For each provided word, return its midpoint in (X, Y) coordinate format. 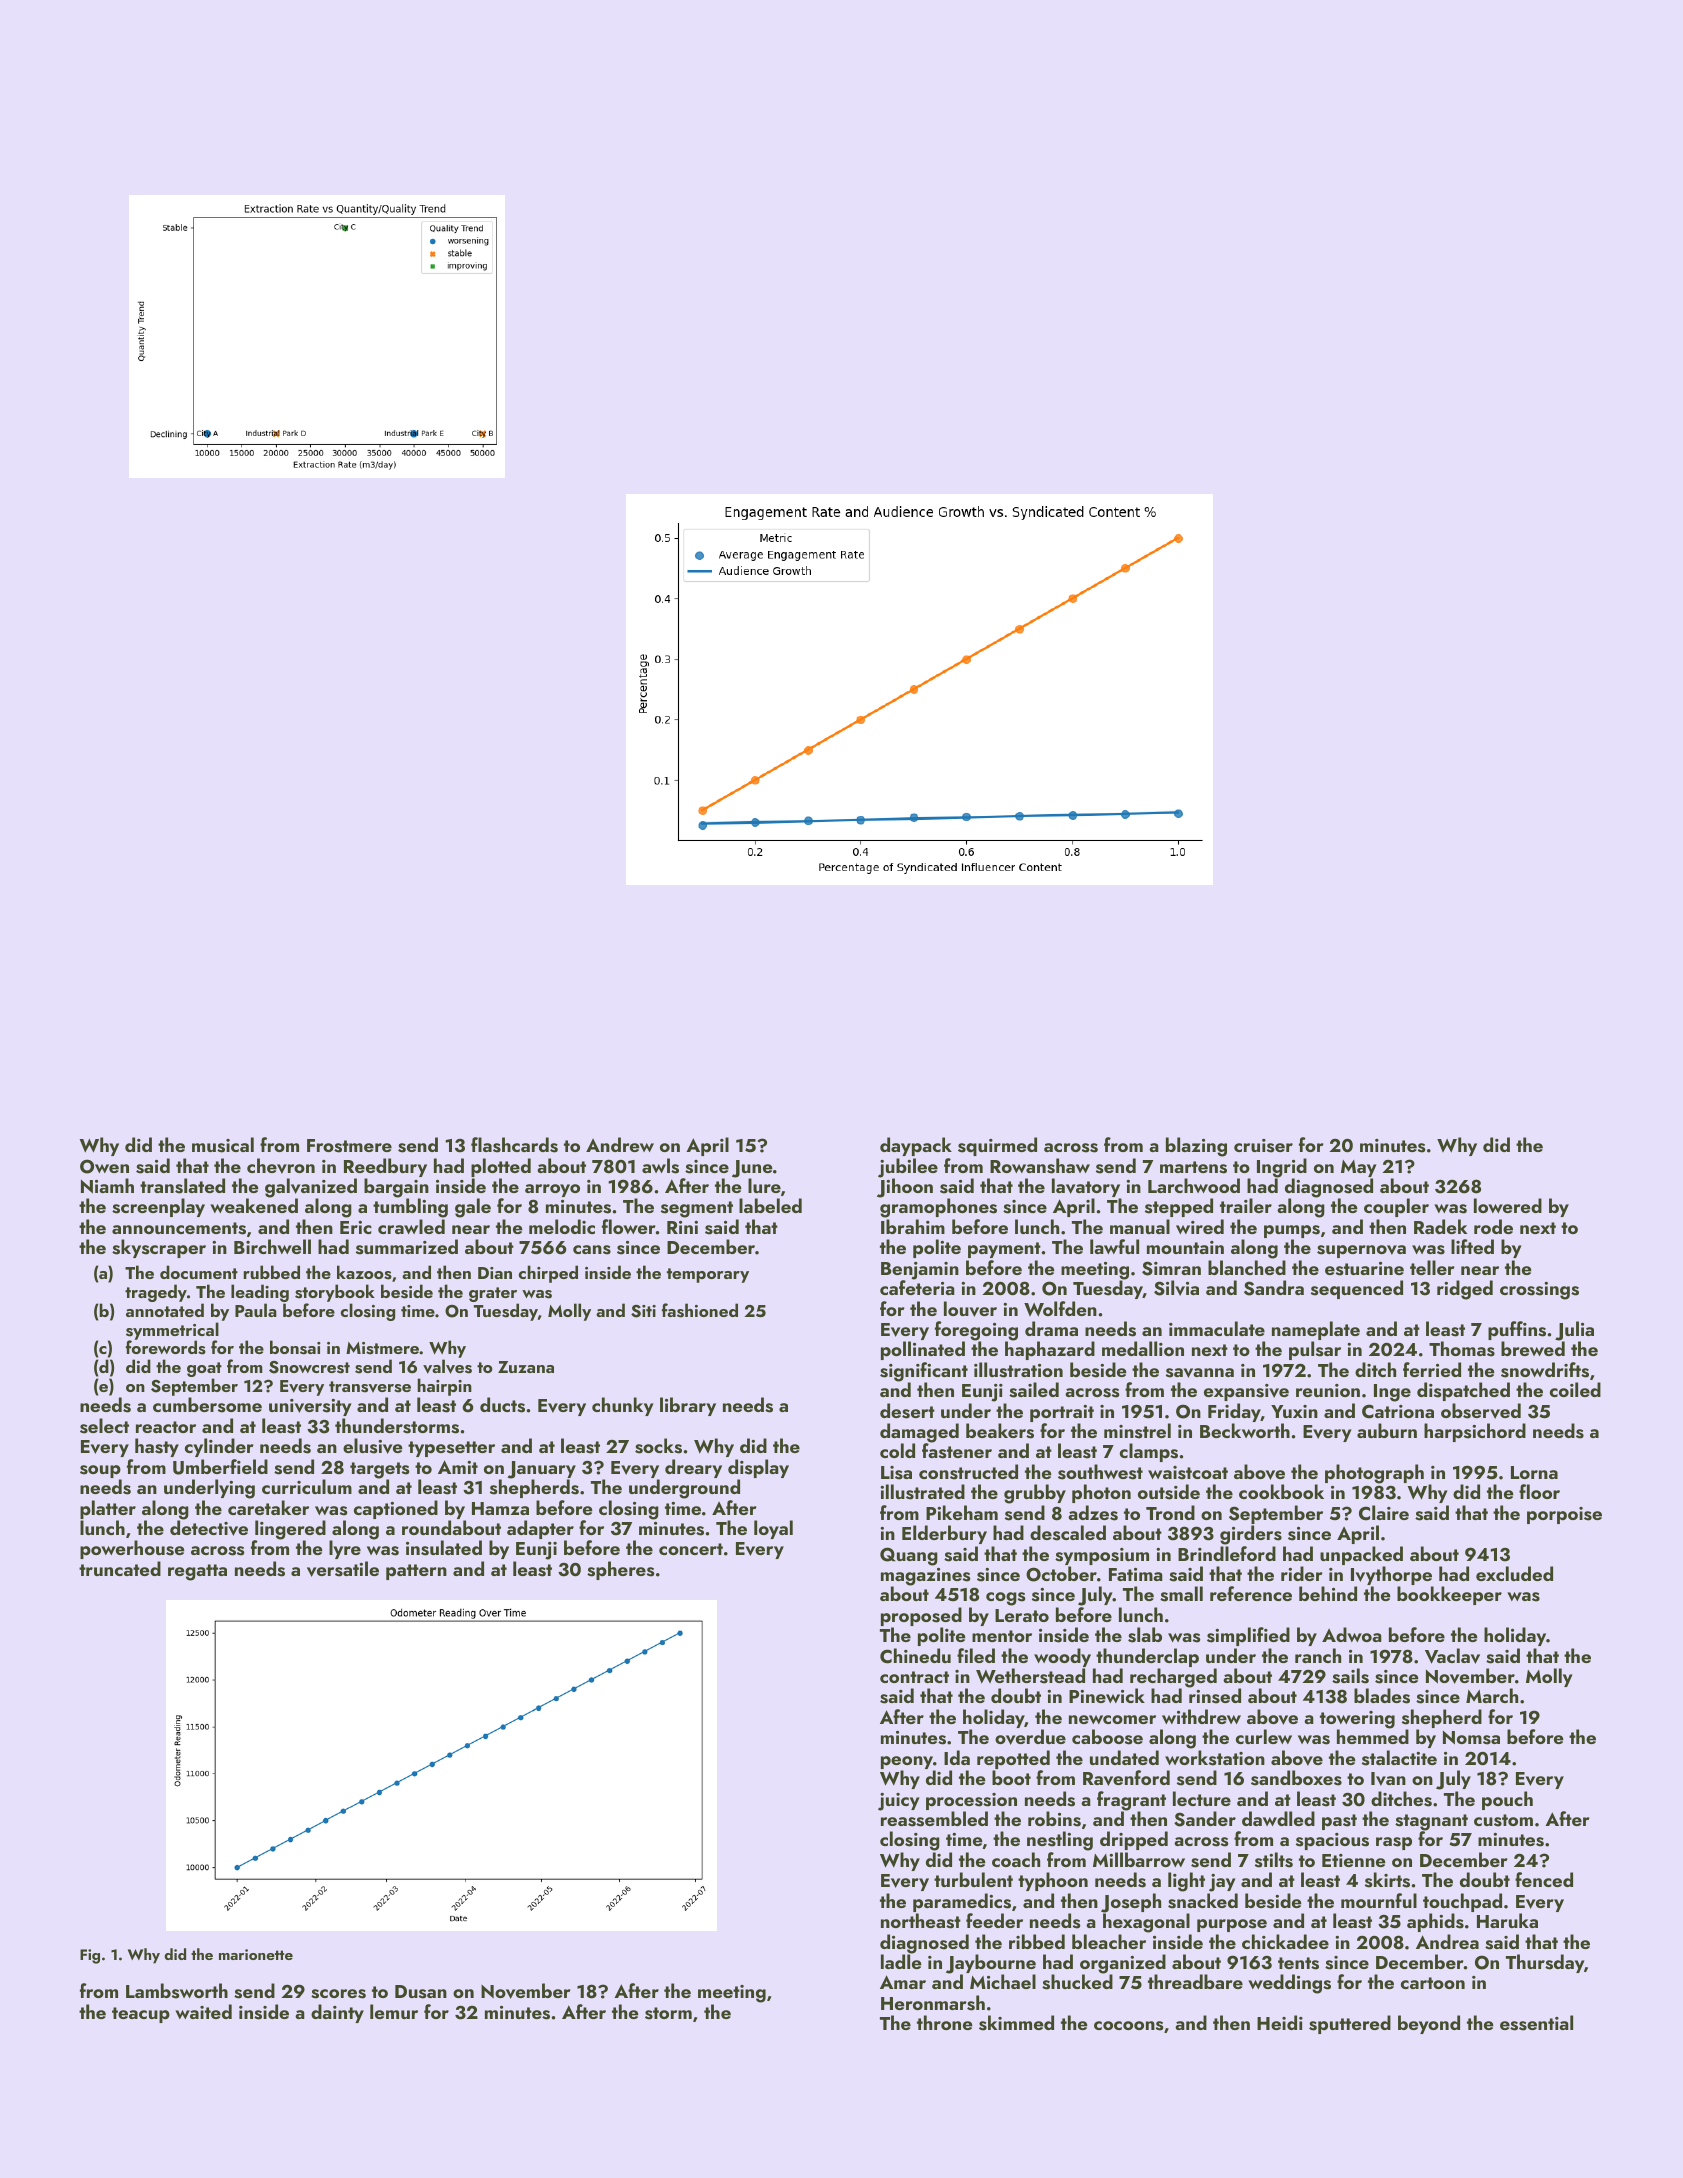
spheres (620, 1570)
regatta (197, 1572)
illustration (1018, 1370)
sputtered (1350, 2024)
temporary (708, 1275)
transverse (370, 1387)
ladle (901, 1961)
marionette (256, 1954)
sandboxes (1296, 1778)
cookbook (1281, 1491)
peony (907, 1762)
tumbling (410, 1208)
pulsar (1315, 1350)
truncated (120, 1568)
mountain (1185, 1247)
